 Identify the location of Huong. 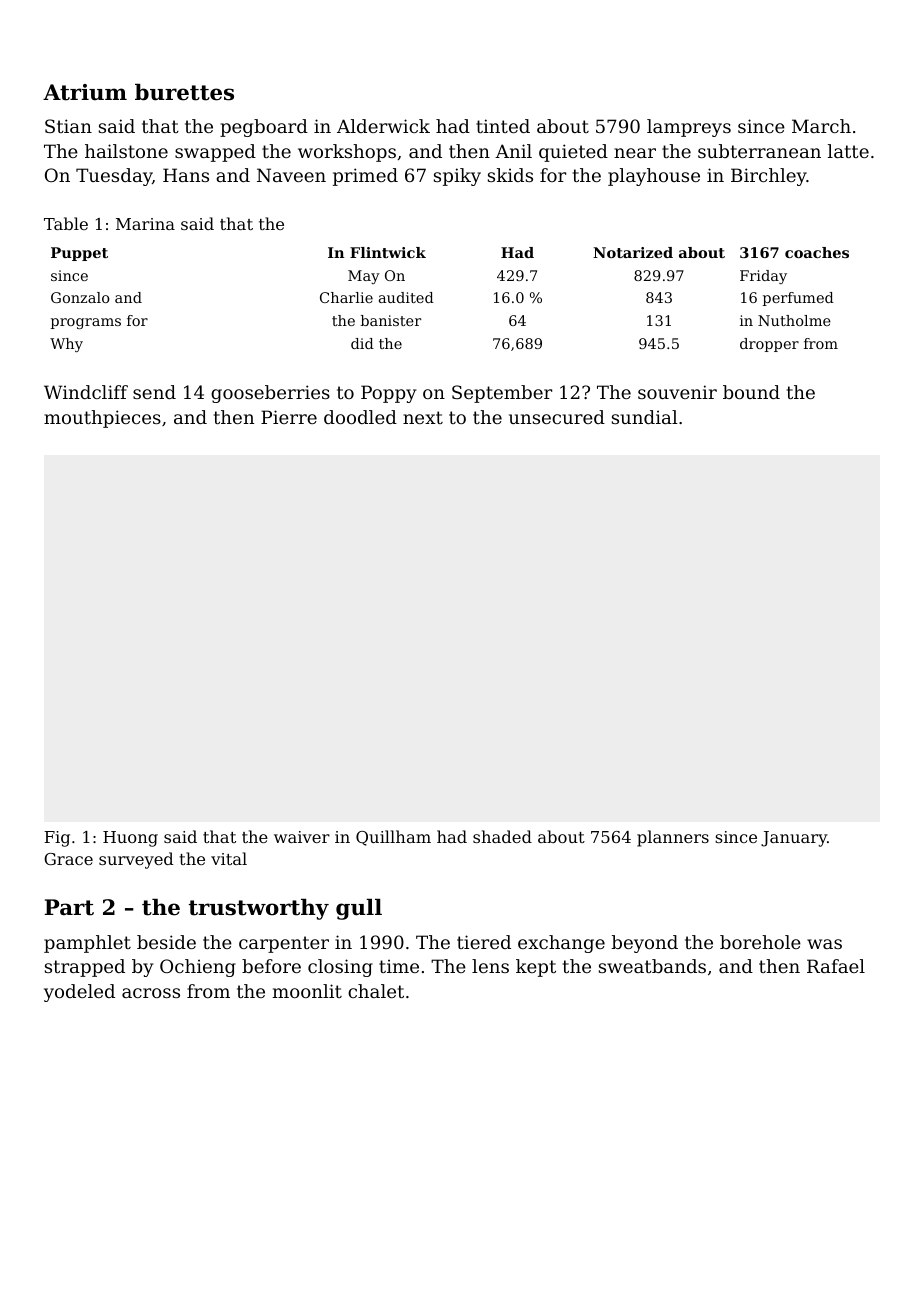
(130, 839).
